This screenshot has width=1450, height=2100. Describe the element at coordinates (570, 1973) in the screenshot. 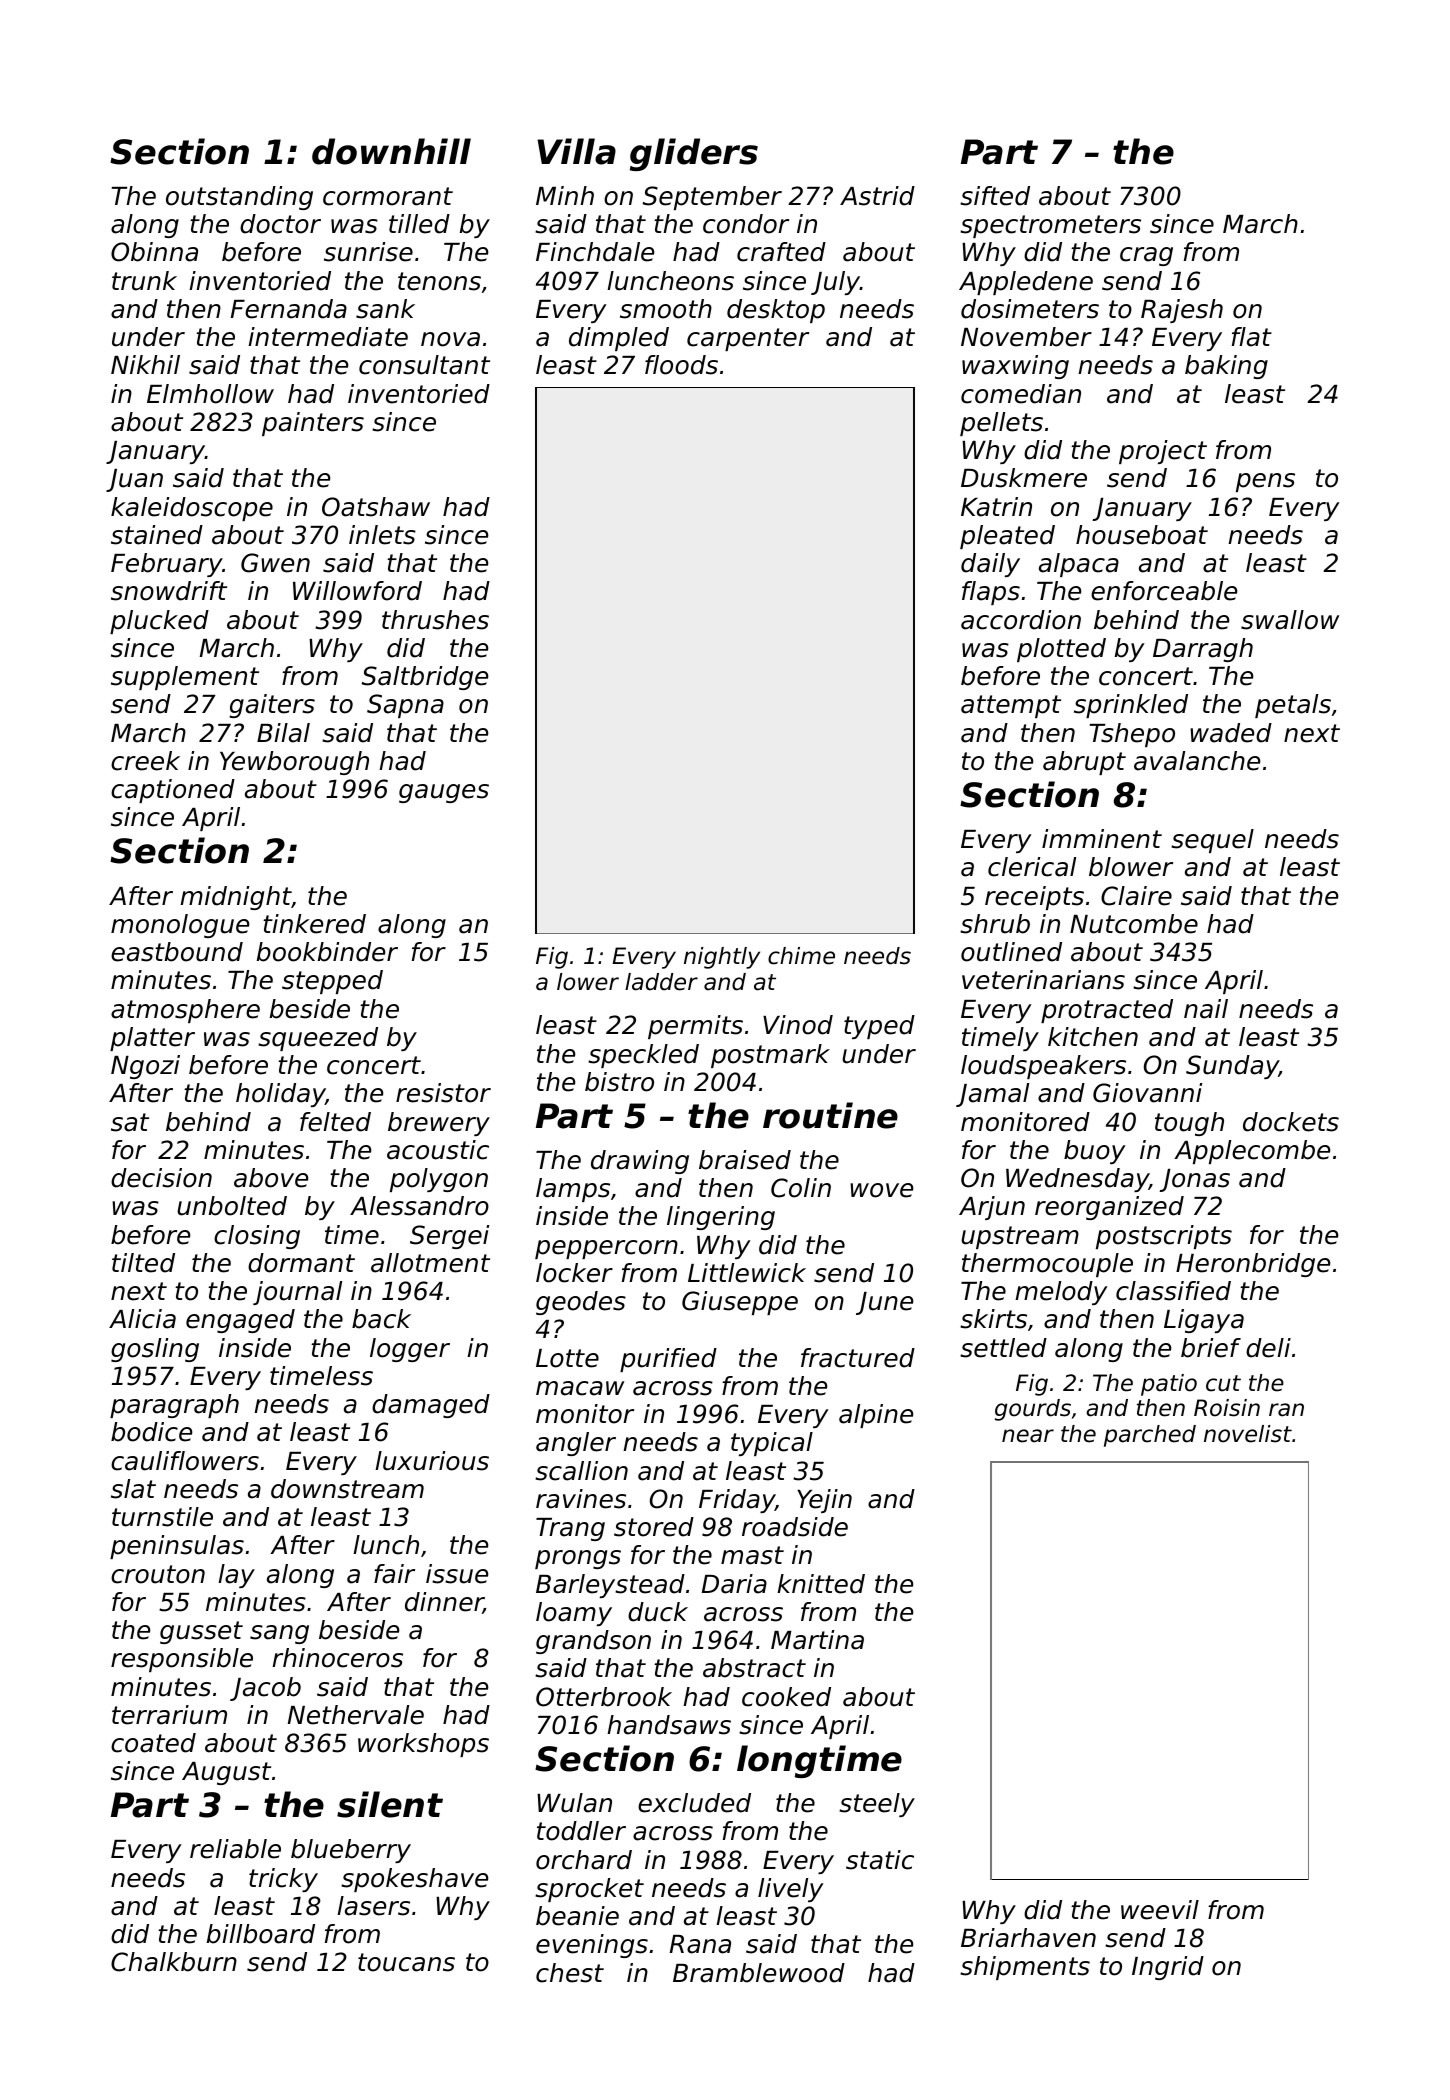

I see `chest` at that location.
